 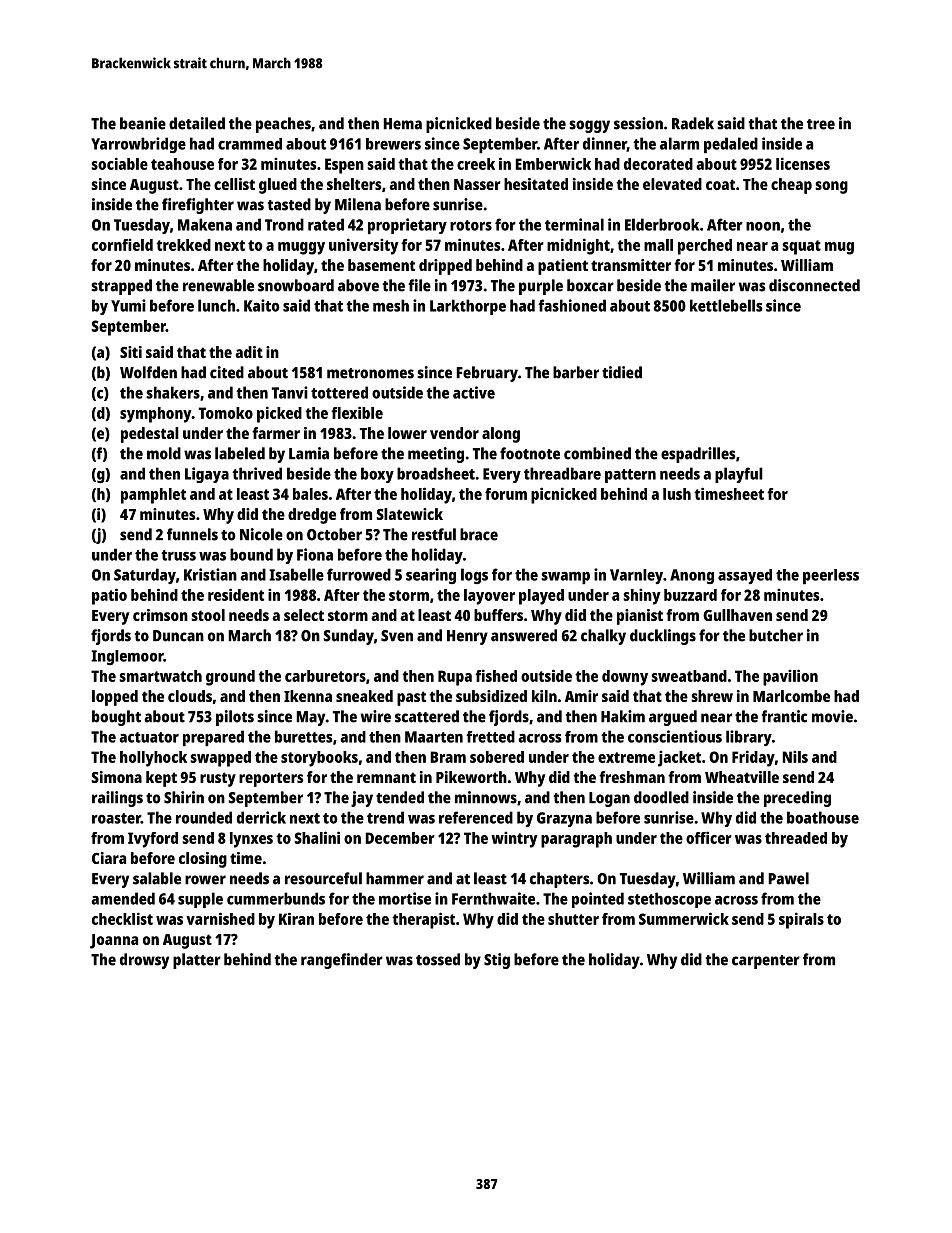 I want to click on playful, so click(x=739, y=475).
